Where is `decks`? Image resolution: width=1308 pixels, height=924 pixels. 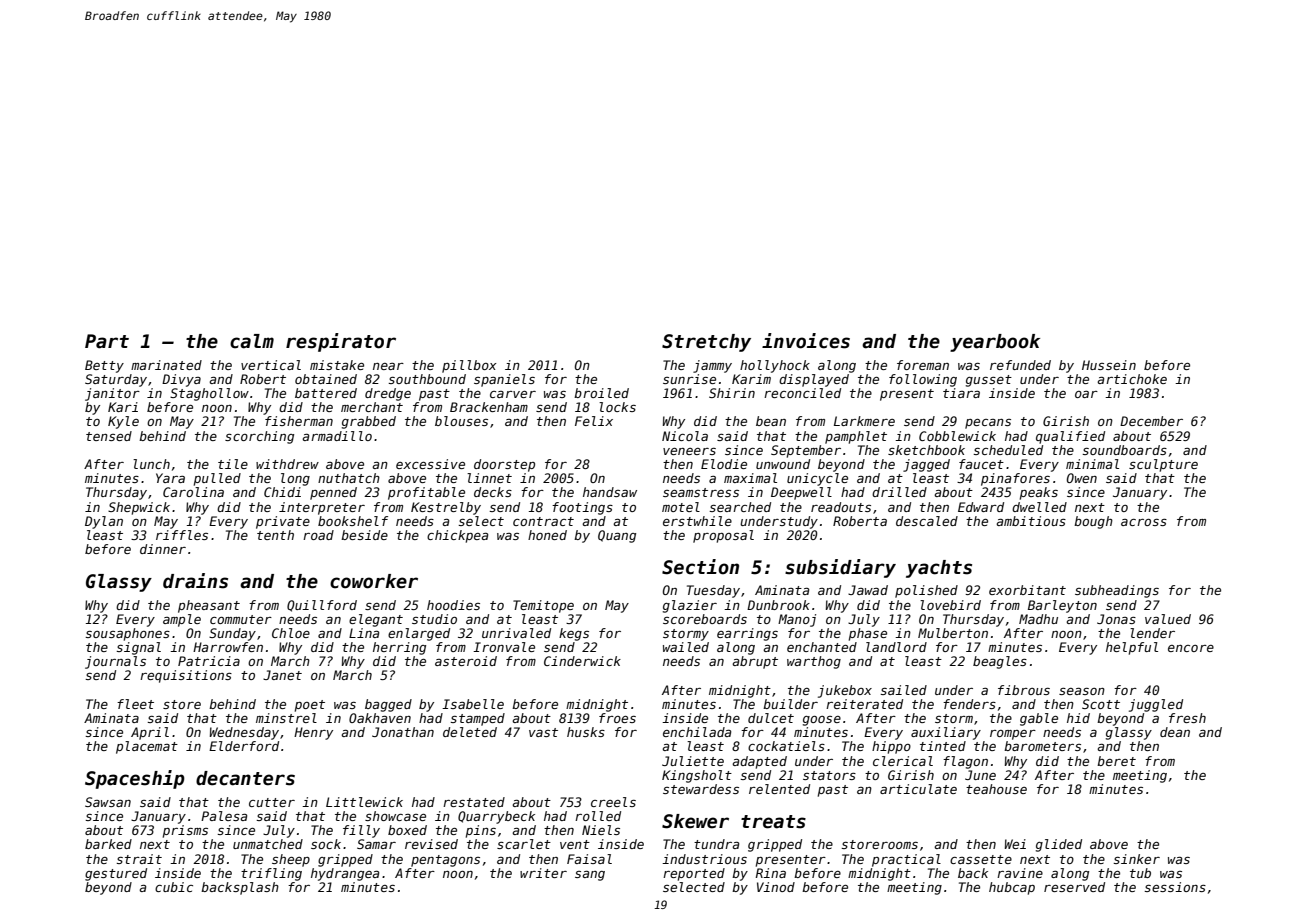 decks is located at coordinates (493, 492).
